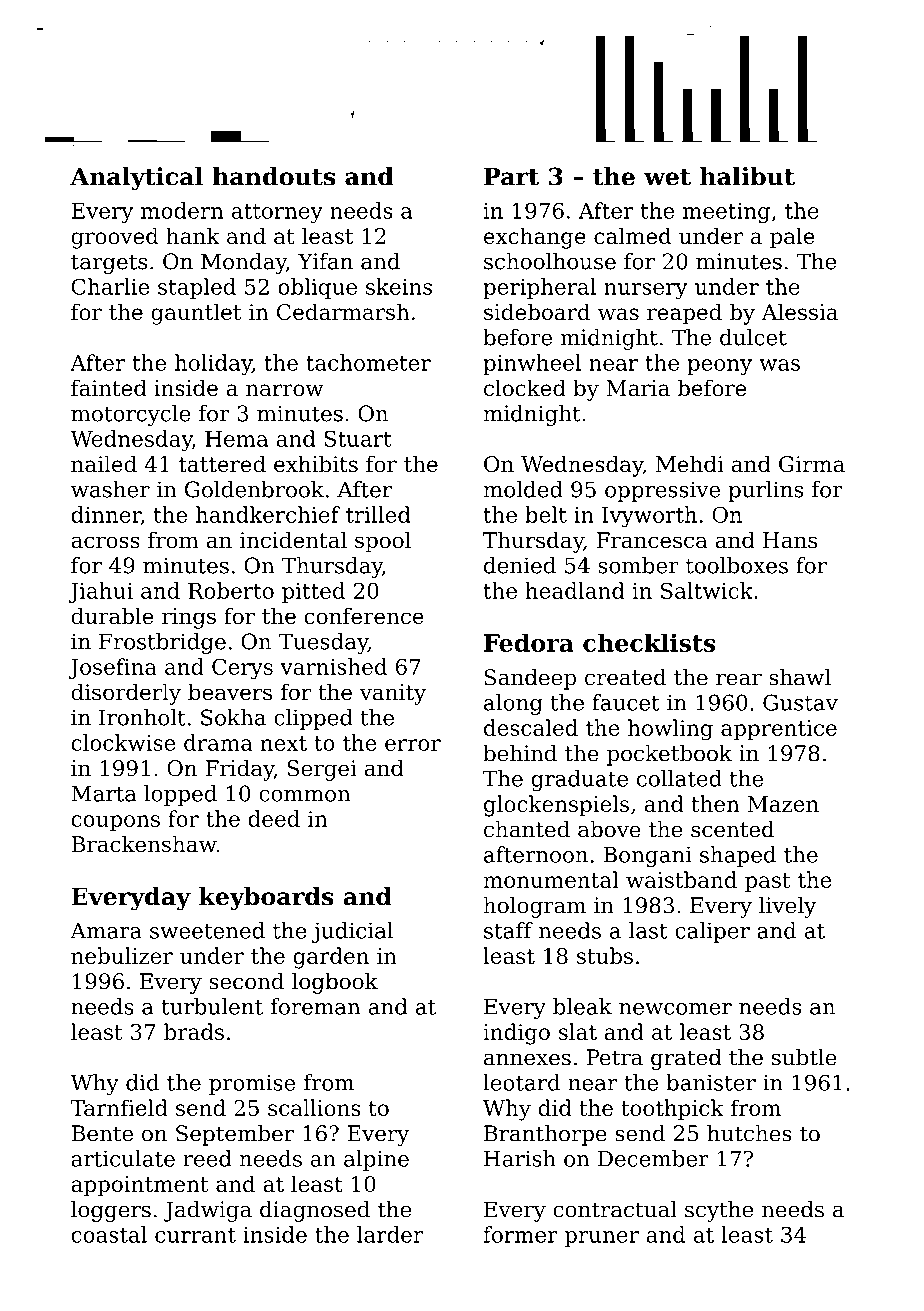 The height and width of the page is (1311, 924). I want to click on tachometer, so click(368, 362).
